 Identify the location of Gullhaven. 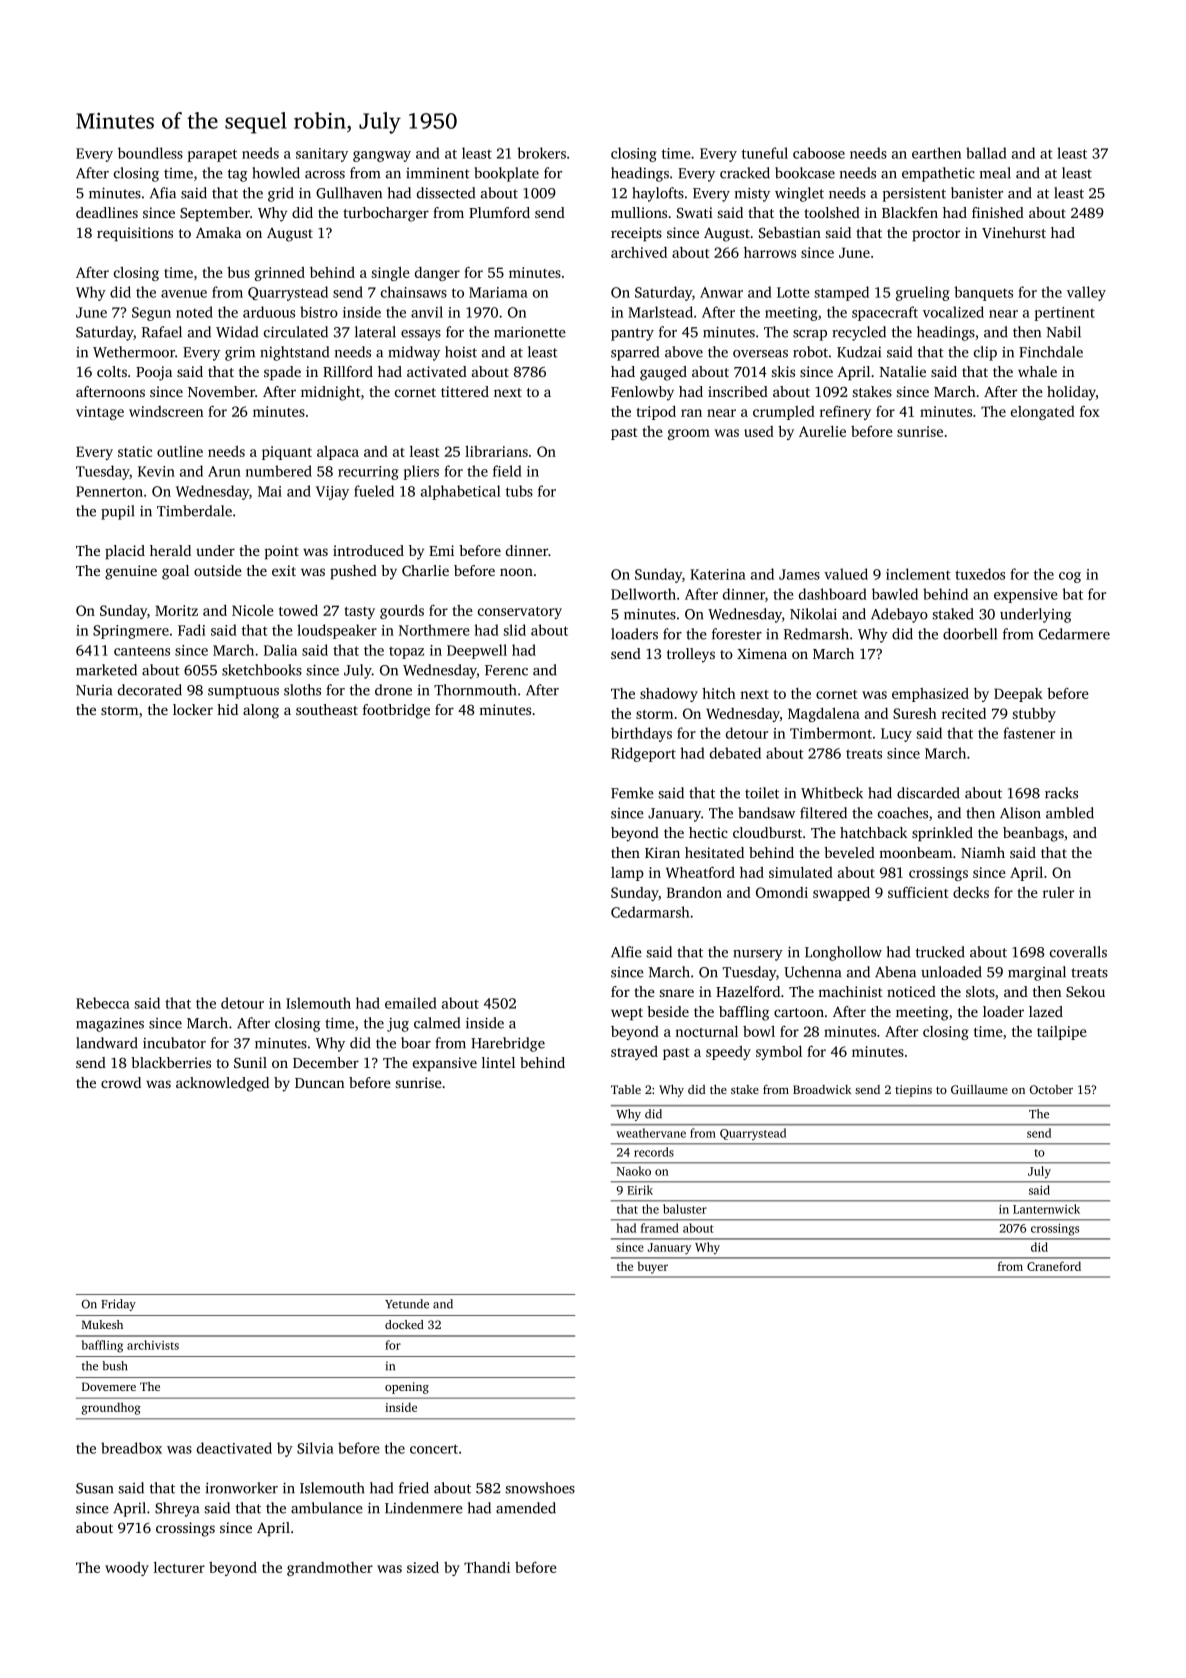
(349, 193).
